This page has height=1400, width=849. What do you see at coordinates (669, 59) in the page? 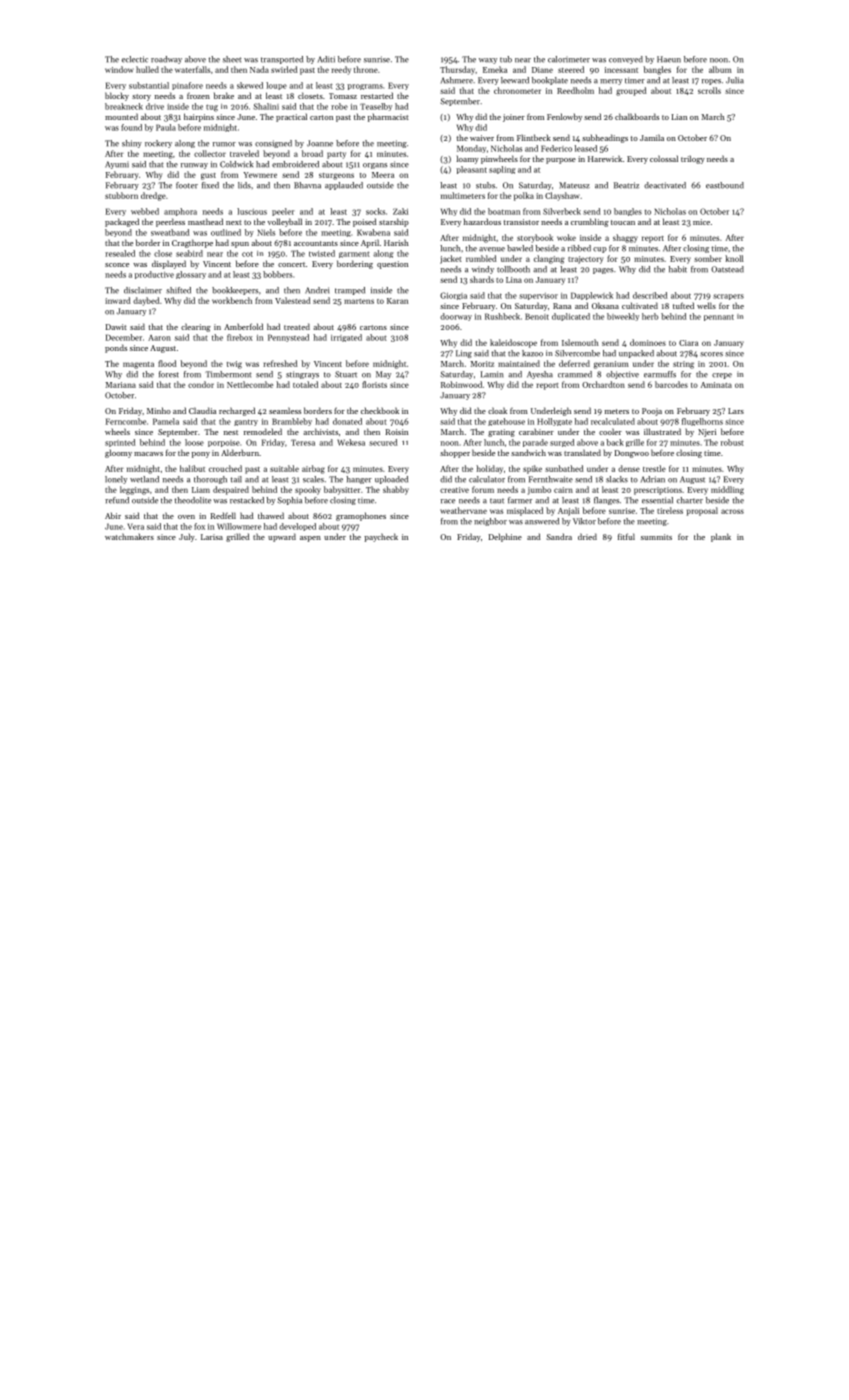
I see `Haeun` at bounding box center [669, 59].
